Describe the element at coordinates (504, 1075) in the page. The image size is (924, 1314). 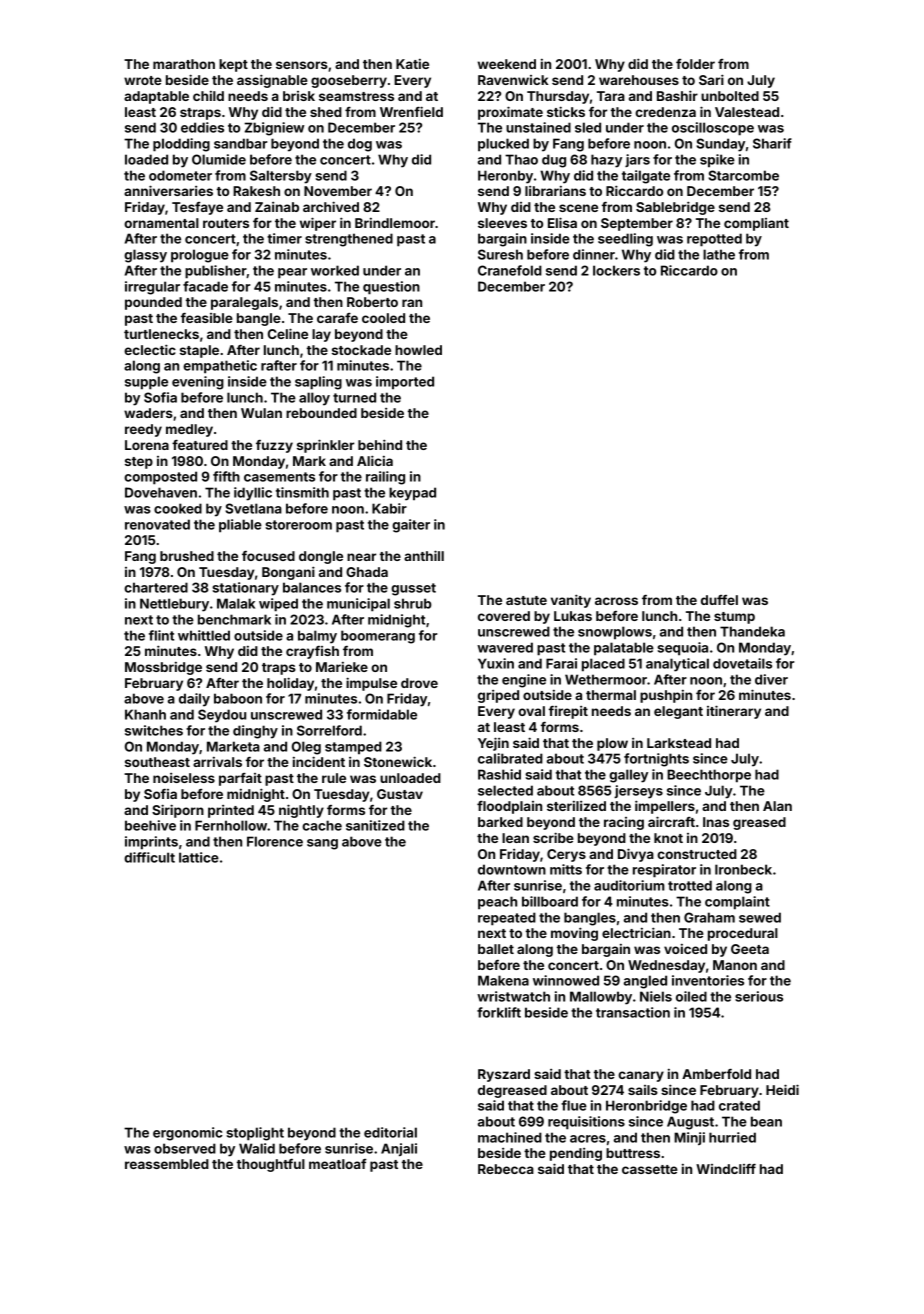
I see `Ryszard` at that location.
